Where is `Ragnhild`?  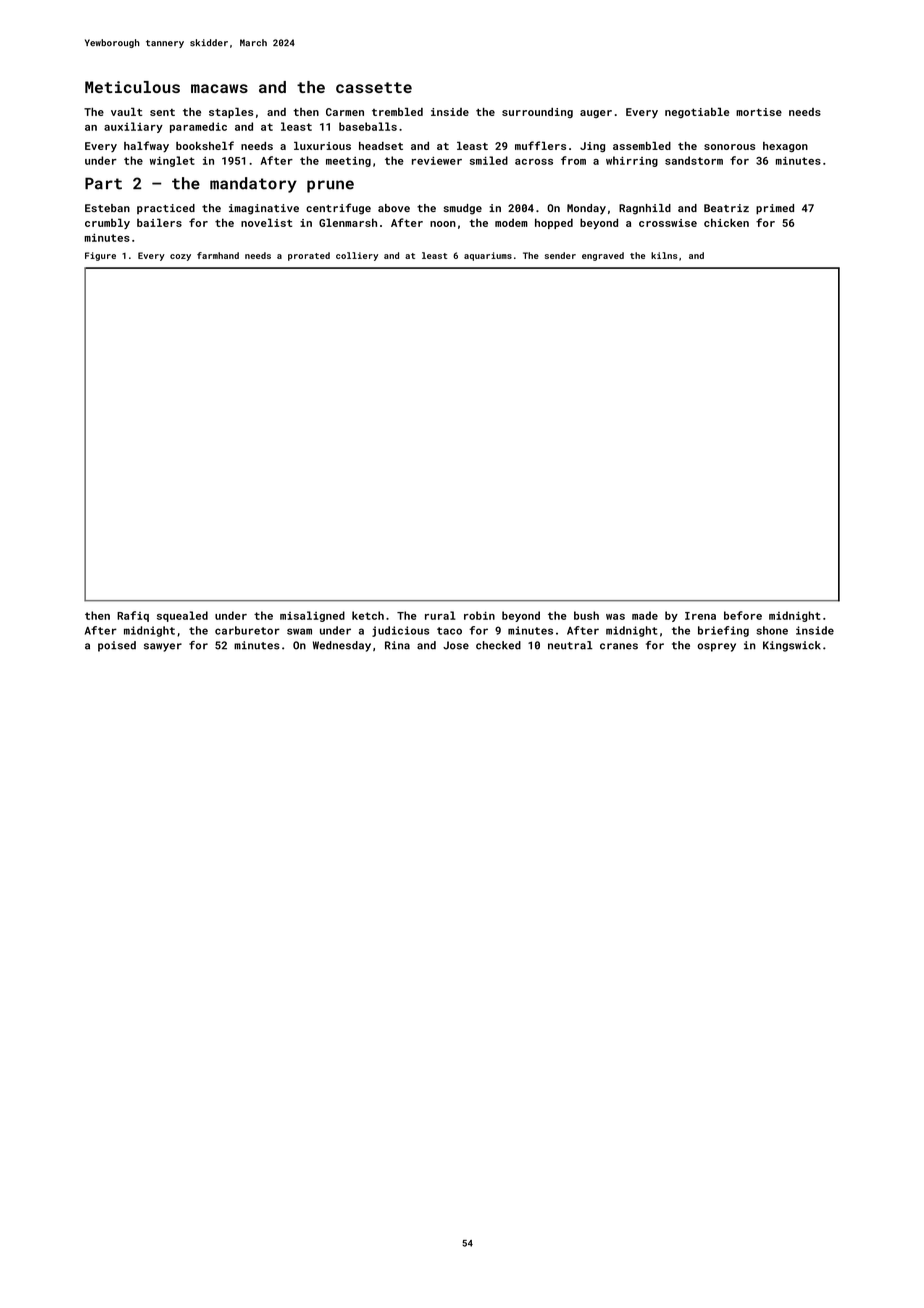 Ragnhild is located at coordinates (645, 209).
